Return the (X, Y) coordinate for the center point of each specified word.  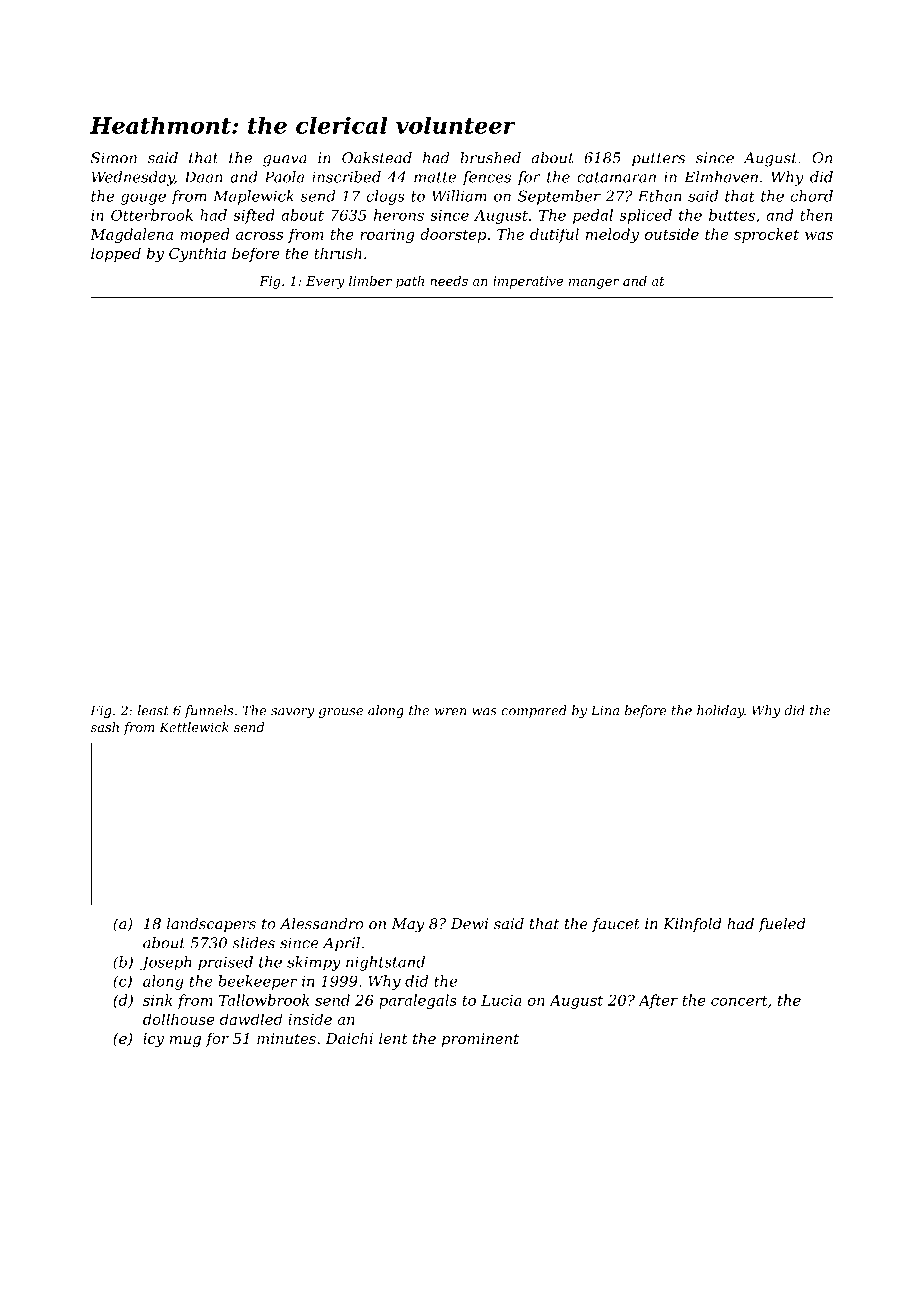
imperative (528, 282)
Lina (605, 710)
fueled (782, 925)
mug (185, 1041)
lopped (116, 254)
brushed (490, 158)
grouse (341, 713)
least (153, 710)
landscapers (211, 925)
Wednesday (133, 178)
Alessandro (322, 924)
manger (594, 284)
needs (449, 281)
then (816, 215)
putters (658, 160)
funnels (208, 711)
